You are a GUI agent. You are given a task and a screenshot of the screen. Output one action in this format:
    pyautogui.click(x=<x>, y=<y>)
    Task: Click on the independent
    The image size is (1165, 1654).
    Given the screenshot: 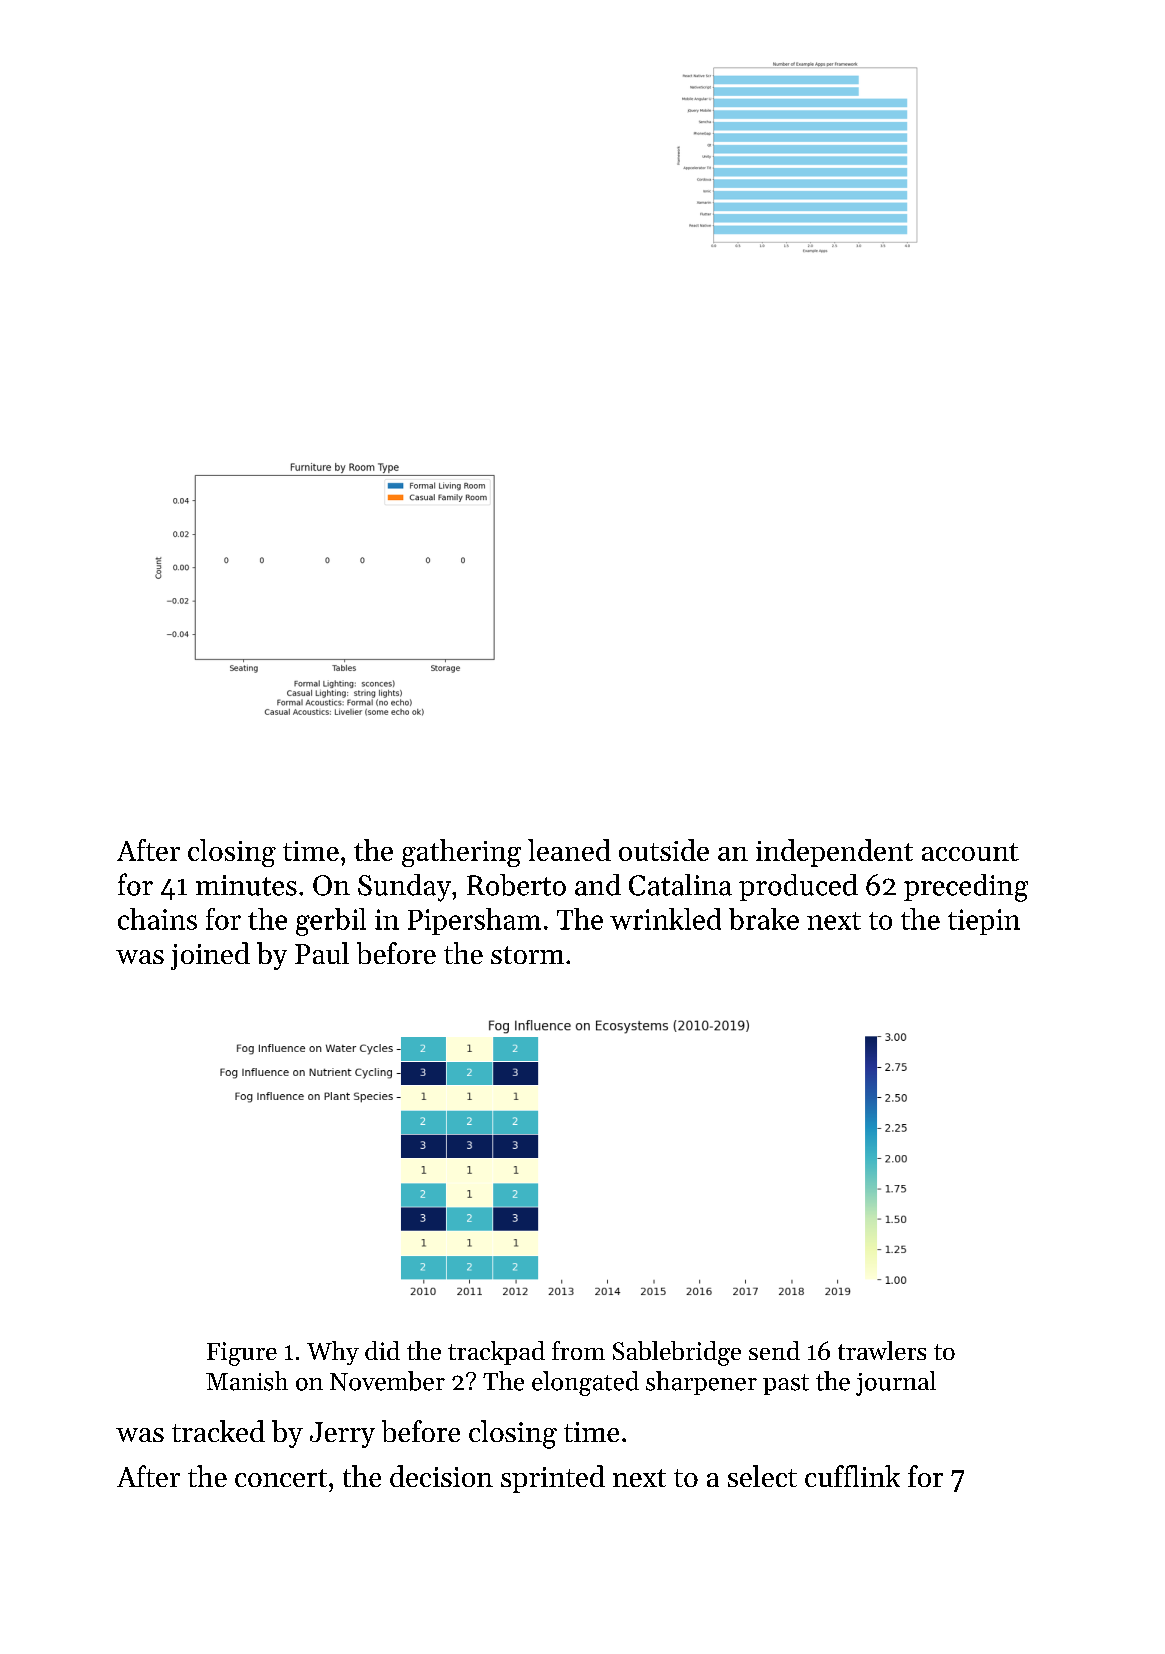 What is the action you would take?
    pyautogui.click(x=834, y=853)
